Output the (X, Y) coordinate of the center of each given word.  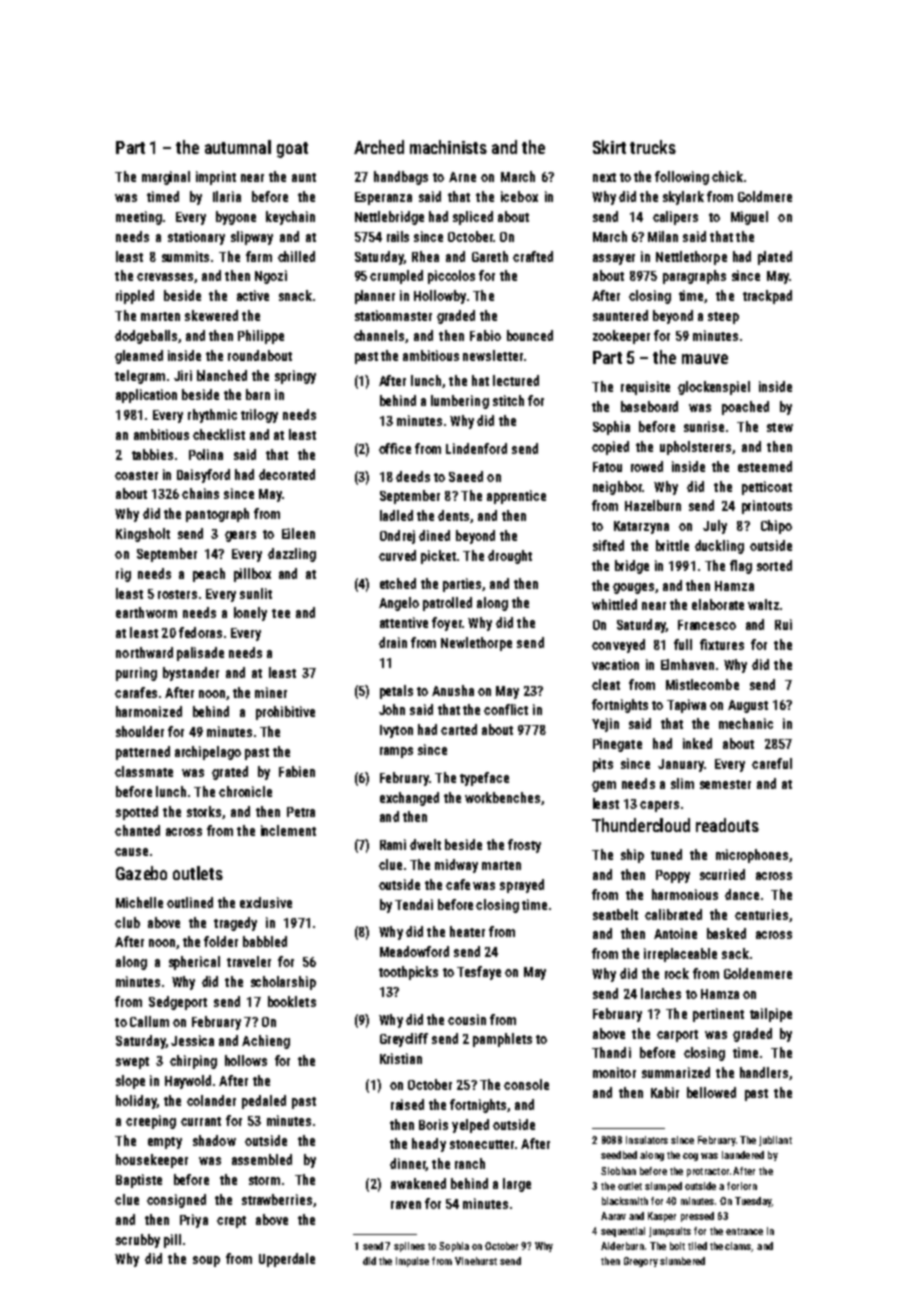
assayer (614, 259)
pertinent (718, 1015)
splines (409, 1247)
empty (165, 1143)
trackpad (767, 297)
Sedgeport (178, 1003)
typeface (484, 779)
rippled (135, 297)
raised (407, 1104)
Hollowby (440, 297)
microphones (752, 856)
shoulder (140, 731)
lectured (516, 380)
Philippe (261, 337)
